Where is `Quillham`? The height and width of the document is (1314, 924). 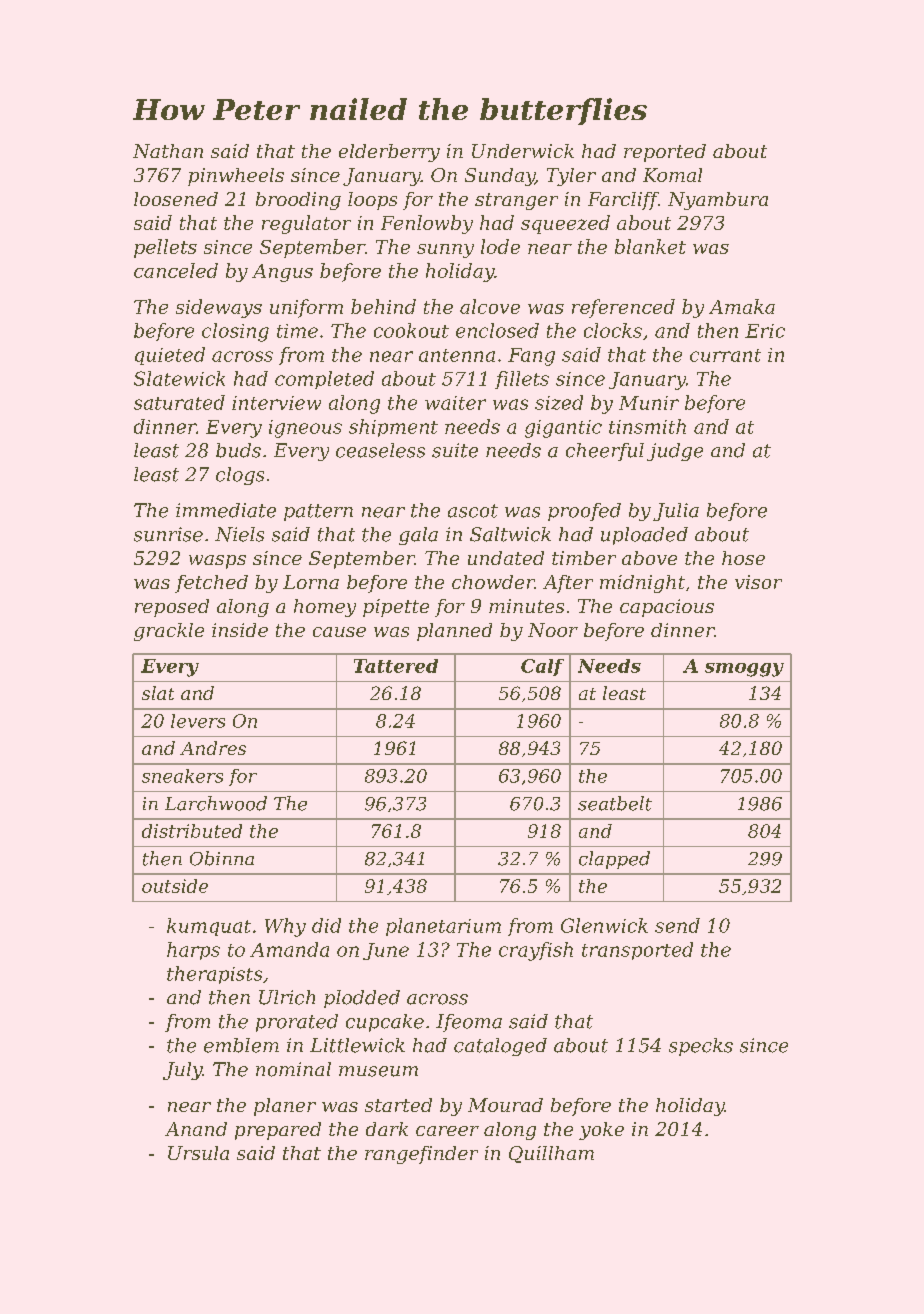
Quillham is located at coordinates (551, 1154).
